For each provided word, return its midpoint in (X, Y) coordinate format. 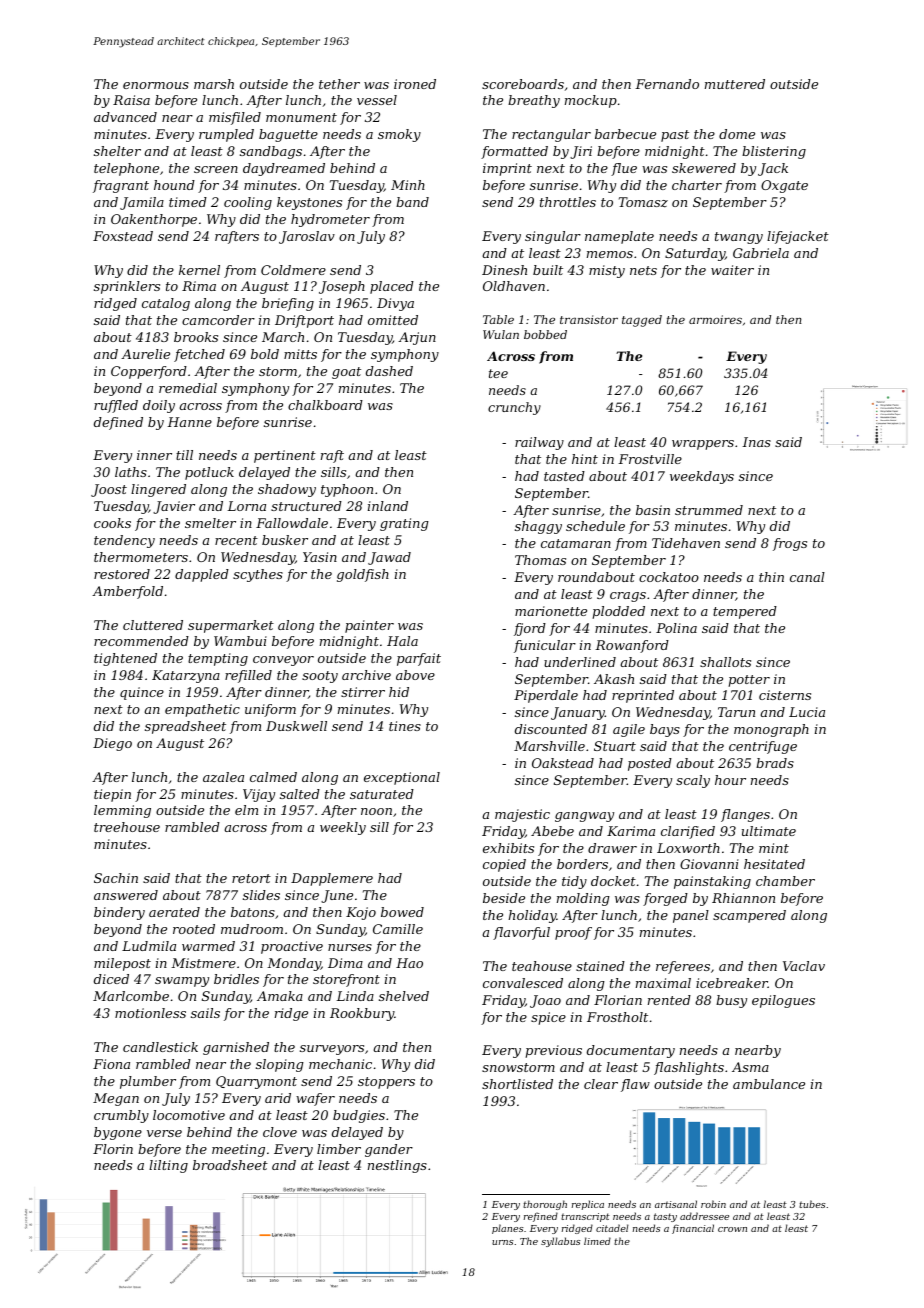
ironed (415, 84)
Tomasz (643, 202)
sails (205, 1013)
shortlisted (517, 1084)
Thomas (540, 560)
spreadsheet (185, 727)
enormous (156, 85)
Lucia (807, 712)
